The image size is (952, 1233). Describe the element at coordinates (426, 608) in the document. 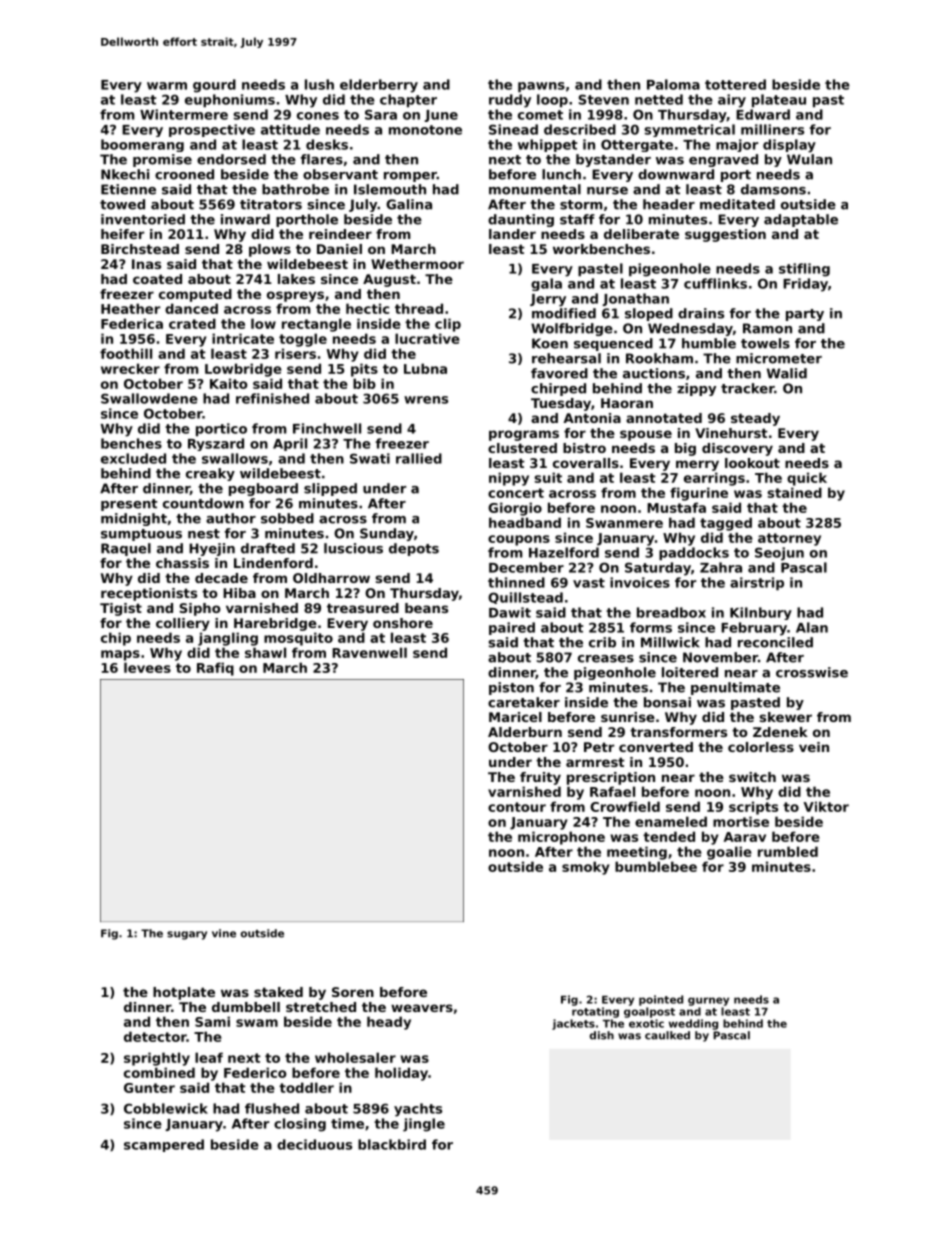

I see `beans` at that location.
